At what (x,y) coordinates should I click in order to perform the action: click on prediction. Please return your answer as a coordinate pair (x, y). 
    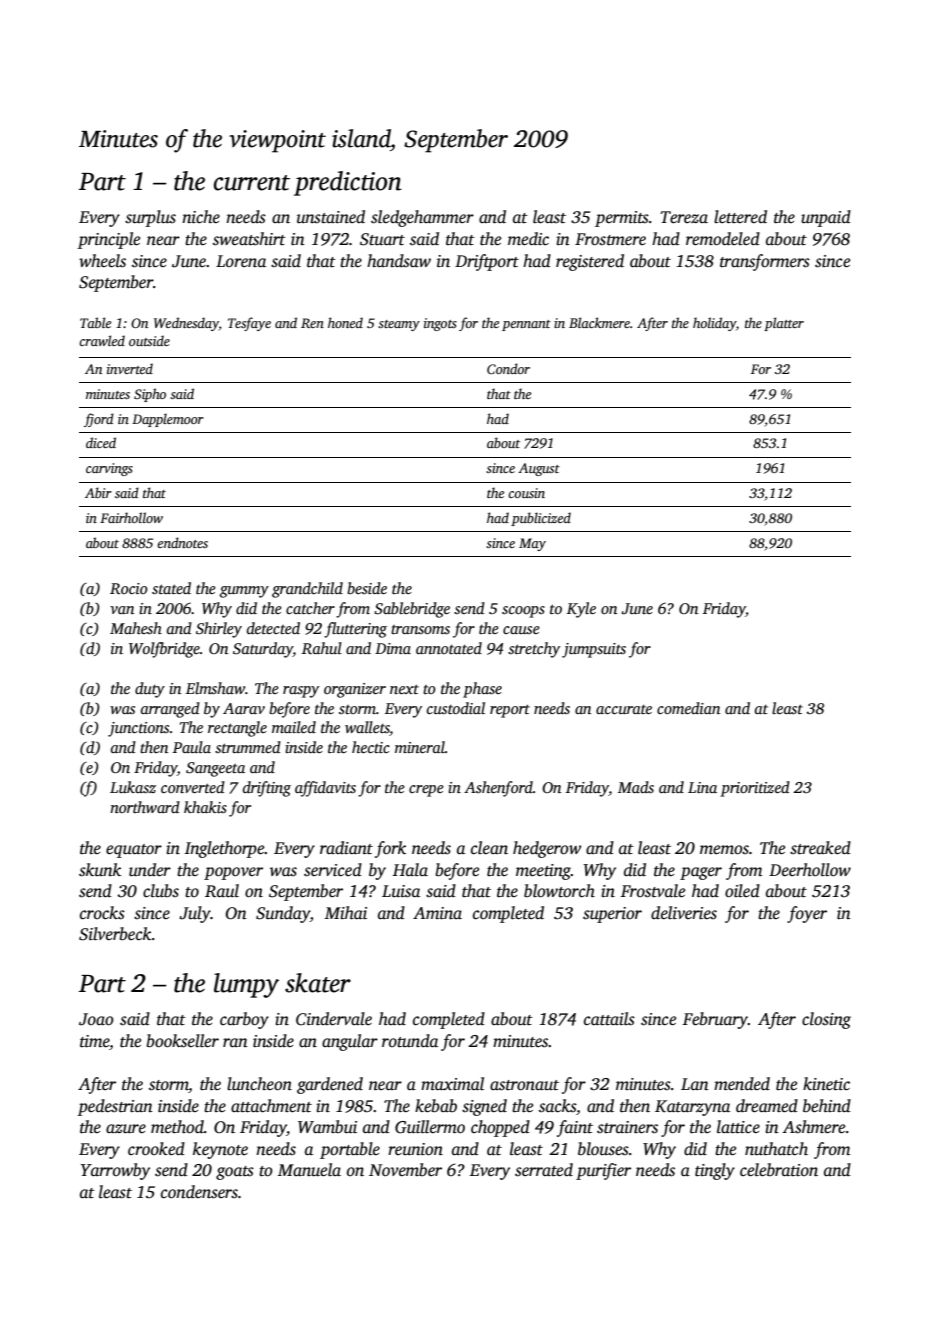
    Looking at the image, I should click on (348, 183).
